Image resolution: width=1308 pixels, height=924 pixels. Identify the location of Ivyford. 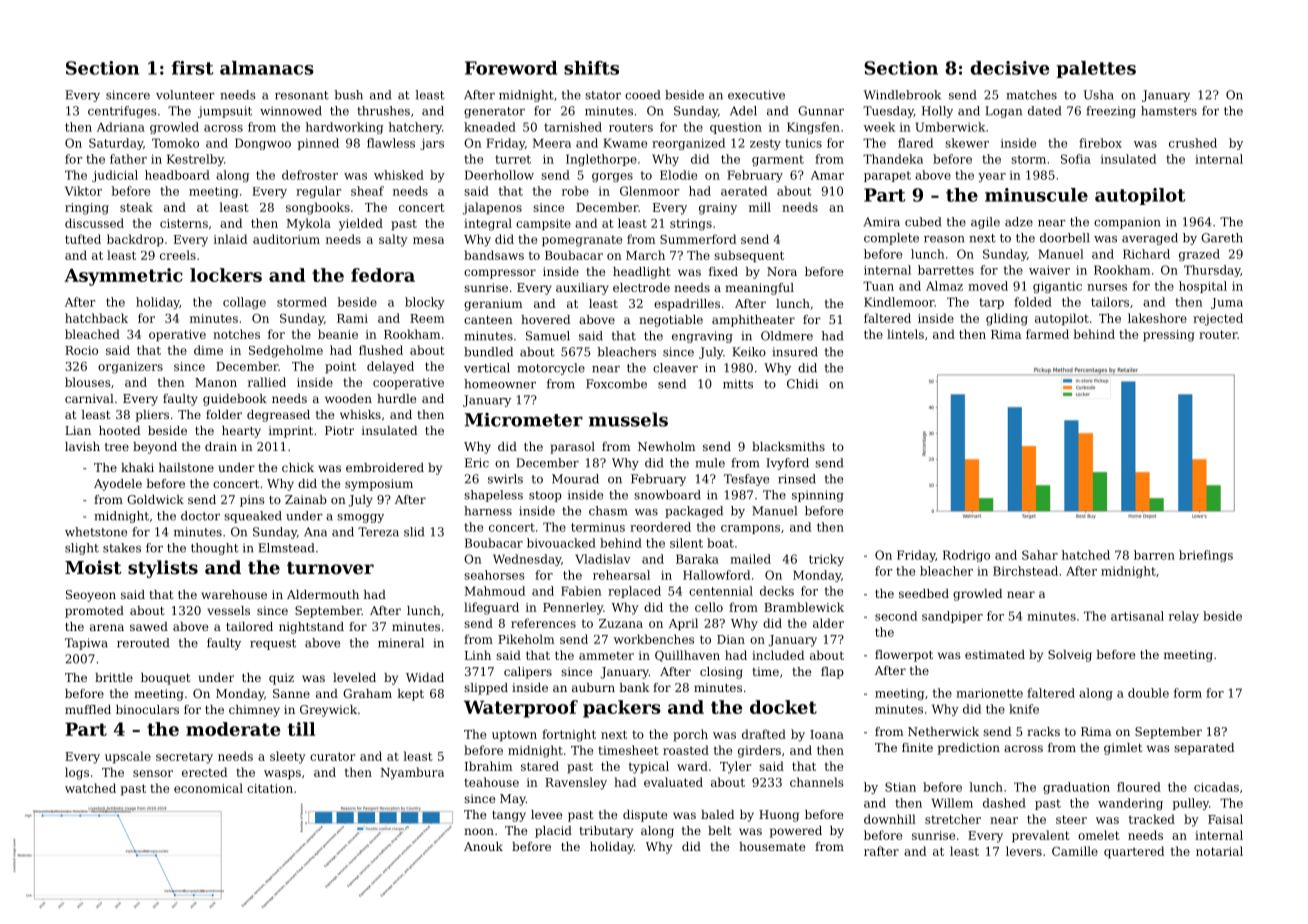
(787, 464).
